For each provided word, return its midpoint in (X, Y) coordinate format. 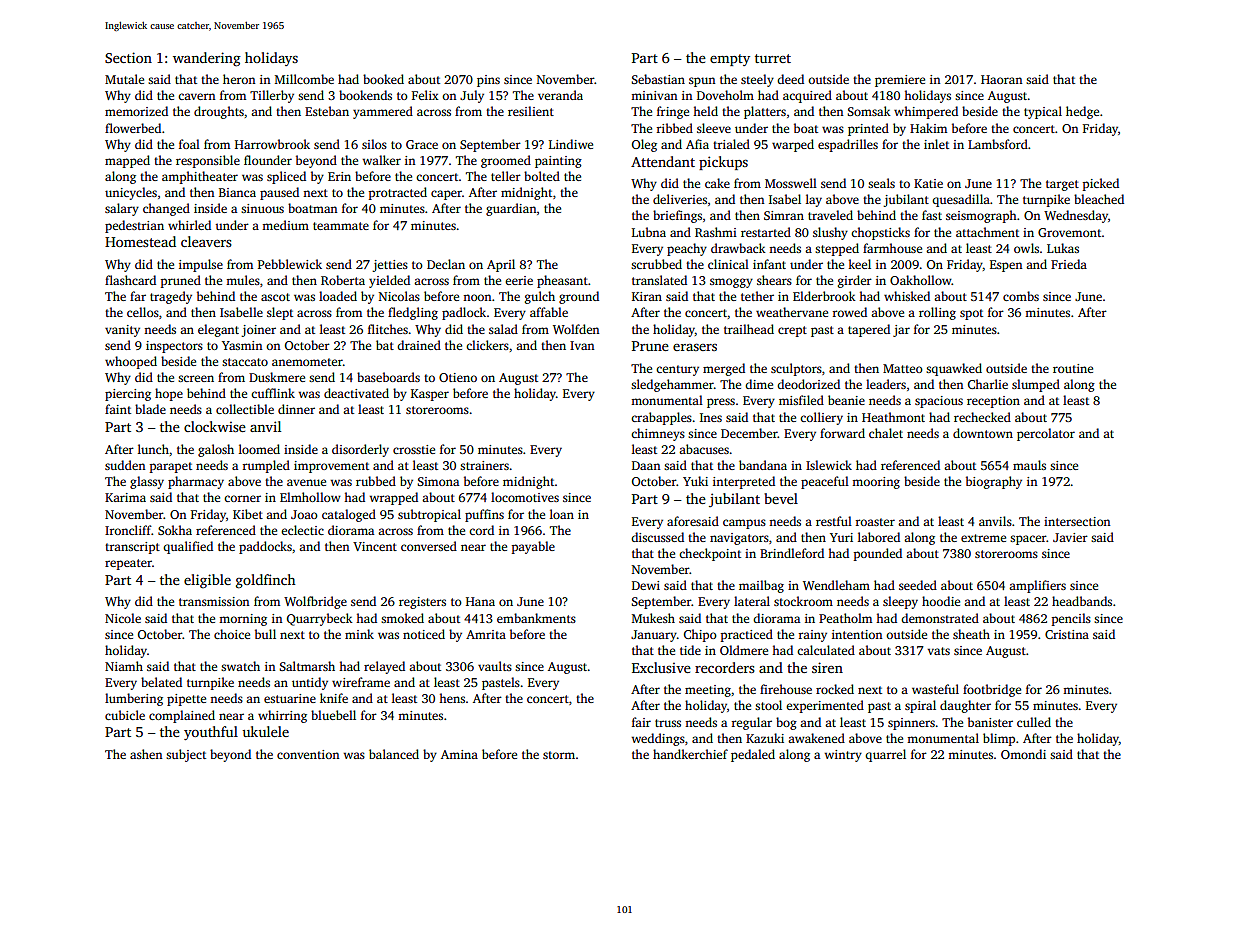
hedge (1082, 112)
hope (169, 394)
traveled (830, 215)
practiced (747, 635)
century (677, 370)
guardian (511, 209)
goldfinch (265, 581)
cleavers (206, 241)
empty (730, 60)
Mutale (124, 79)
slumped (1036, 385)
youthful (211, 733)
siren (827, 667)
